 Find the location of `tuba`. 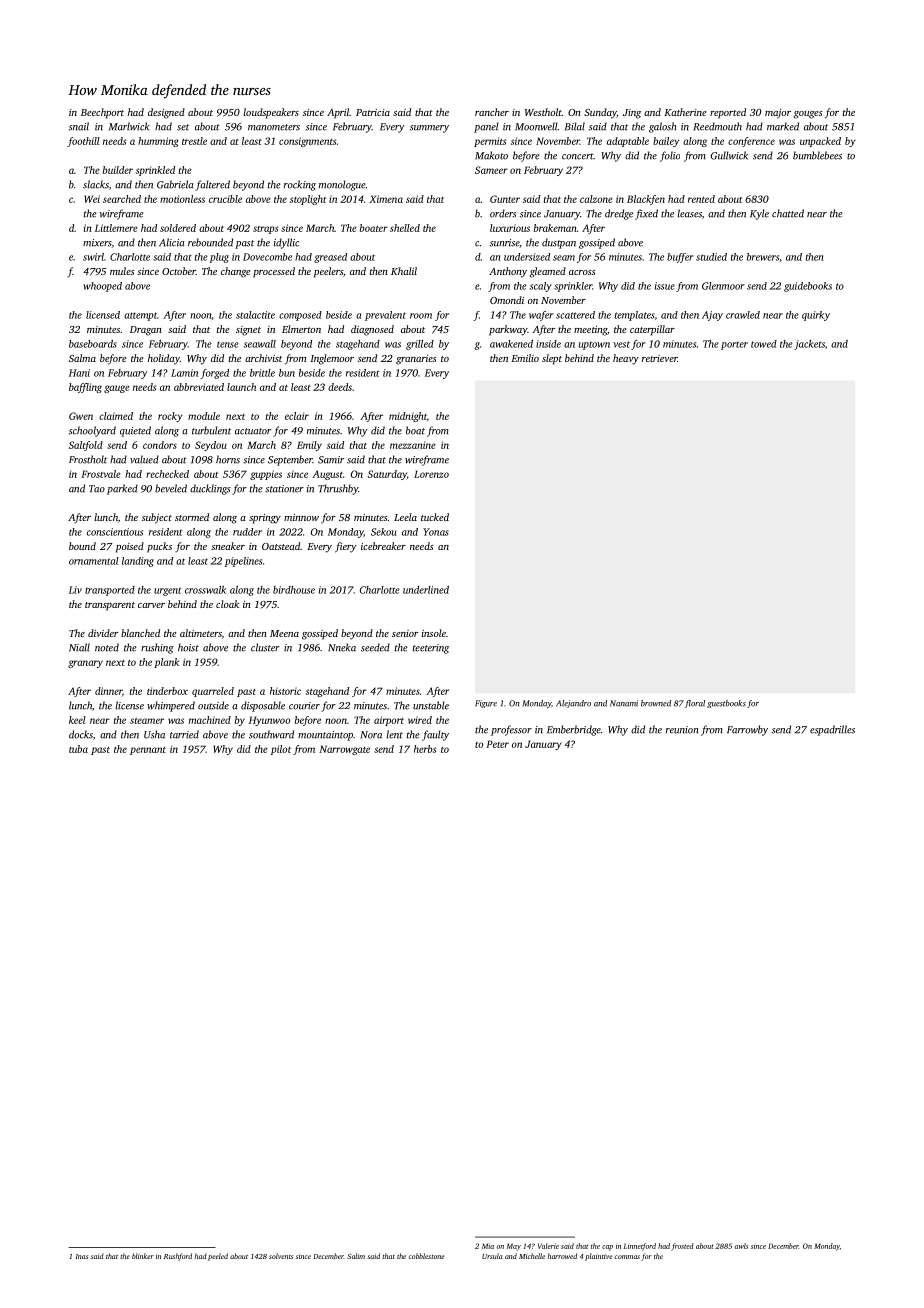

tuba is located at coordinates (78, 749).
